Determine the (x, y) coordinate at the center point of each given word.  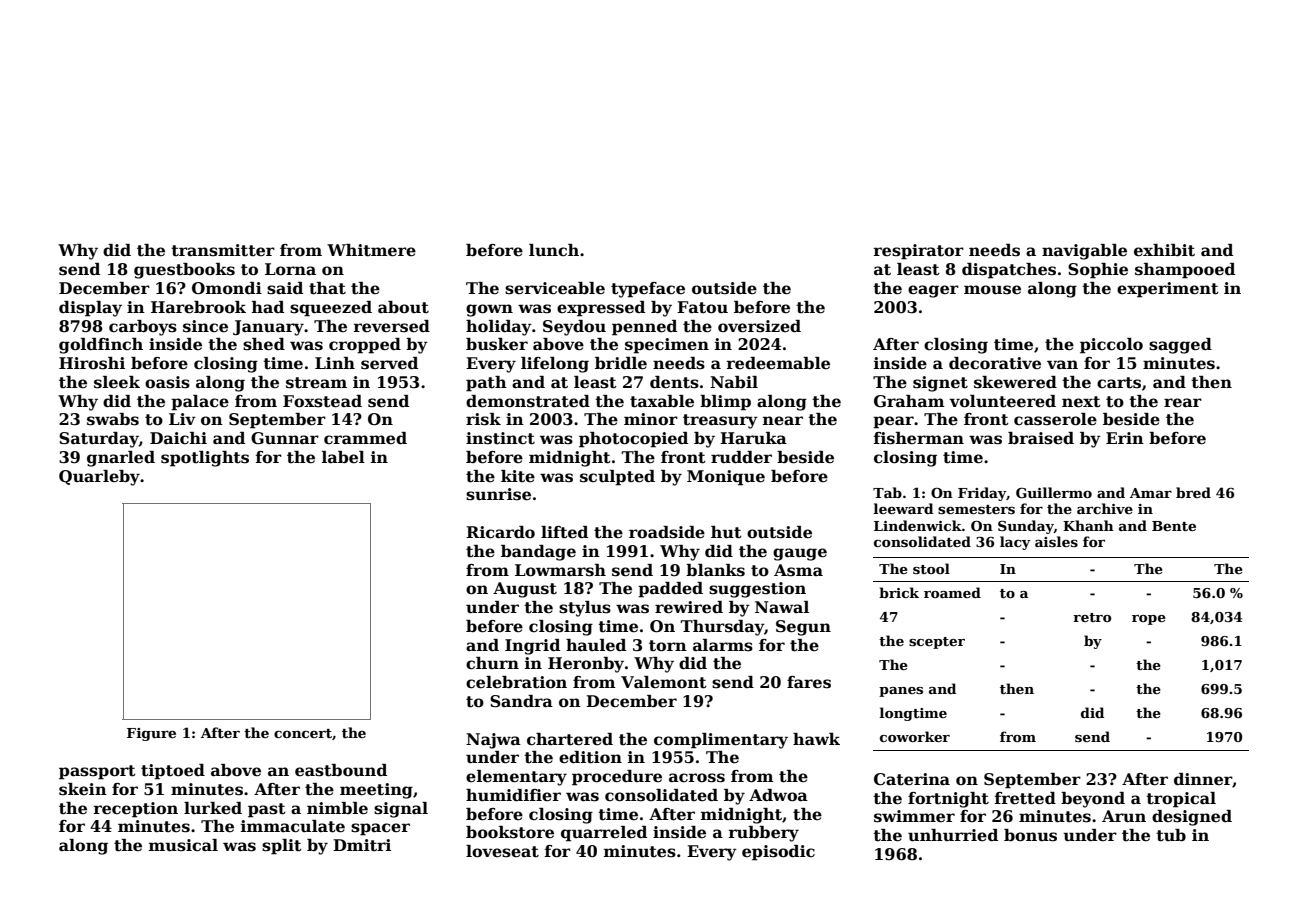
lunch (554, 250)
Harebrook (198, 307)
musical (183, 845)
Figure (151, 734)
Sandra (521, 701)
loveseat (502, 851)
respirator (919, 252)
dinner (1203, 779)
